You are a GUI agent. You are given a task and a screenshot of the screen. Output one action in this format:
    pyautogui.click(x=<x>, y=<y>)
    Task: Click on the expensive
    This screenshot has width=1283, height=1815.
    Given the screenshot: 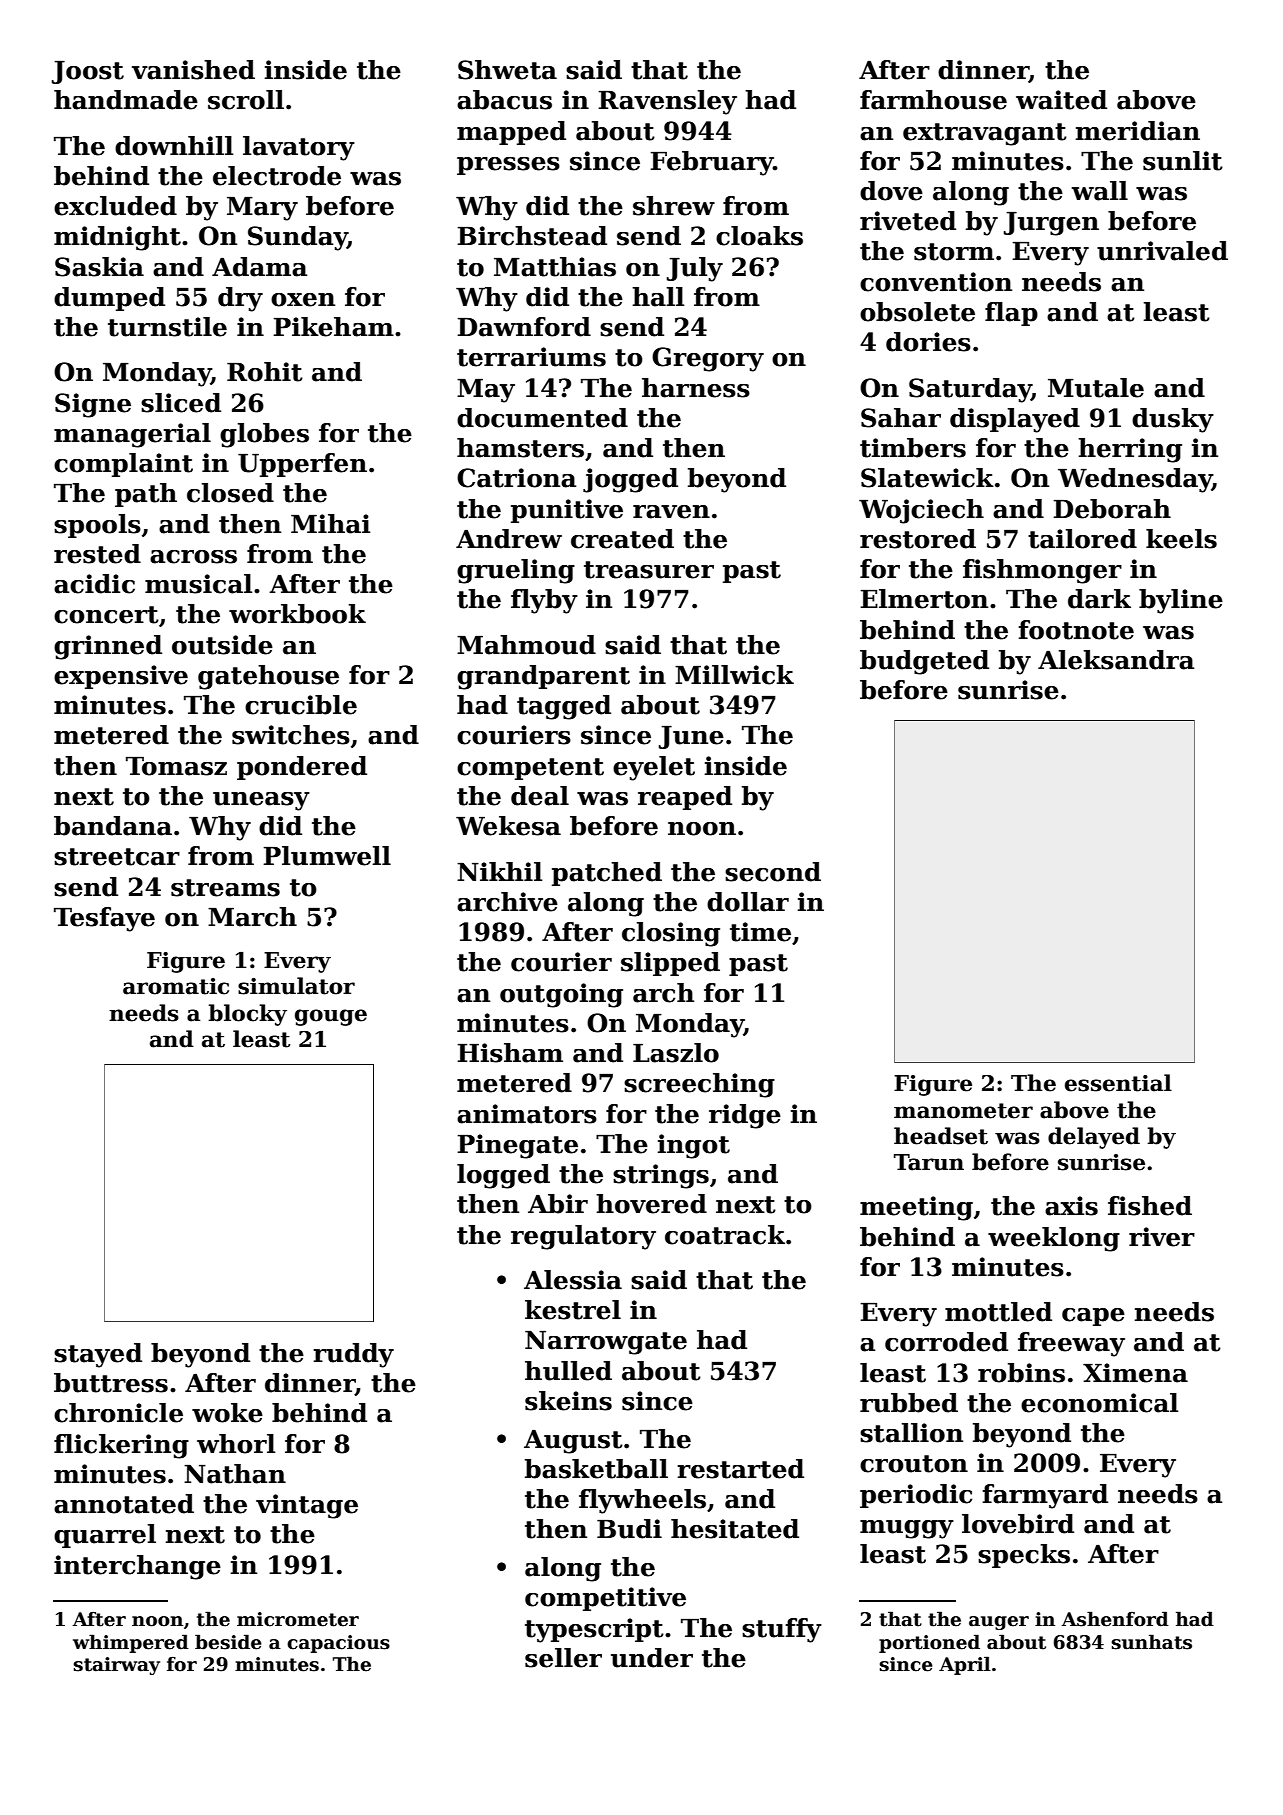 What is the action you would take?
    pyautogui.click(x=121, y=677)
